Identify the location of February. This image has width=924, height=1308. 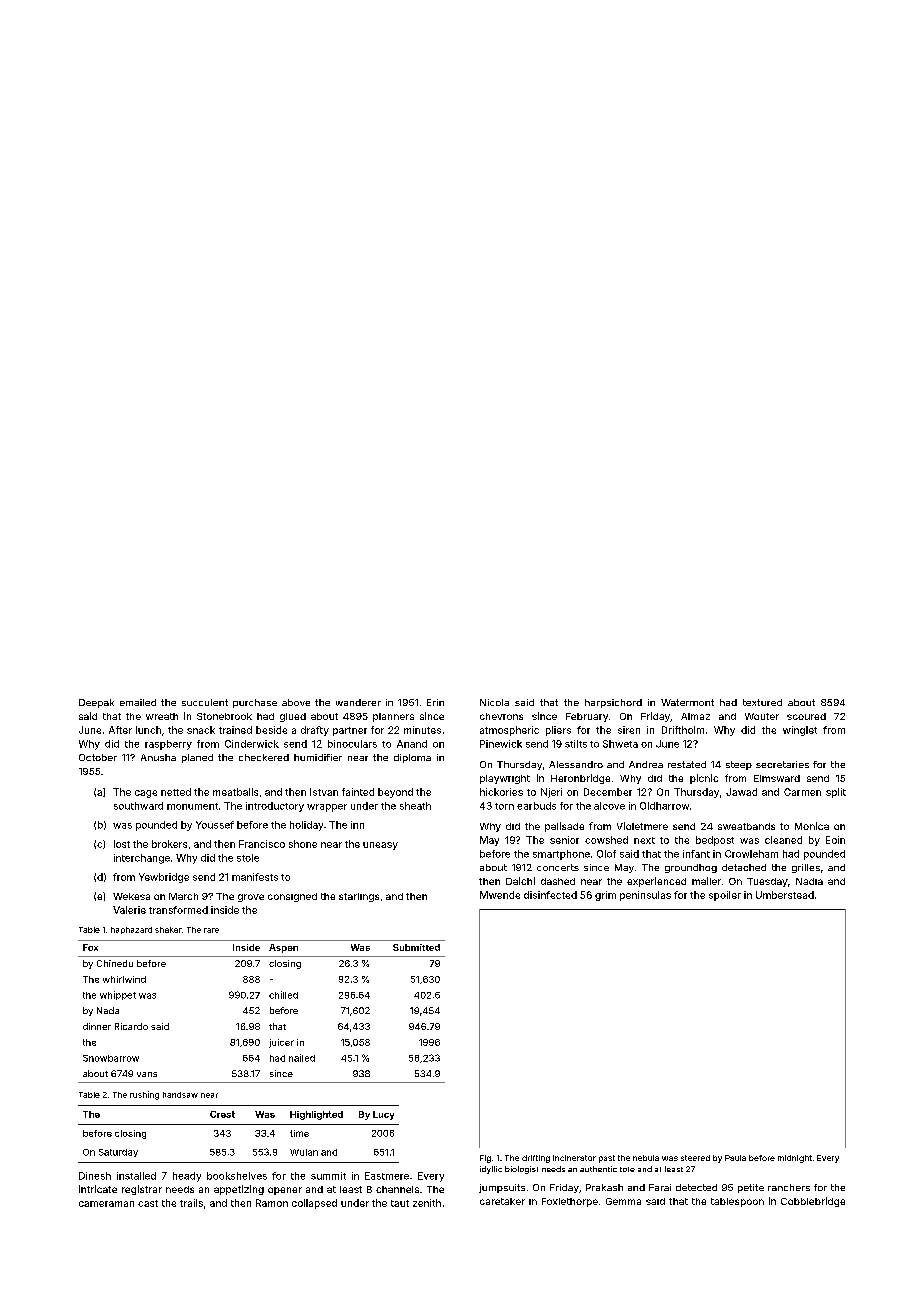
(587, 717).
